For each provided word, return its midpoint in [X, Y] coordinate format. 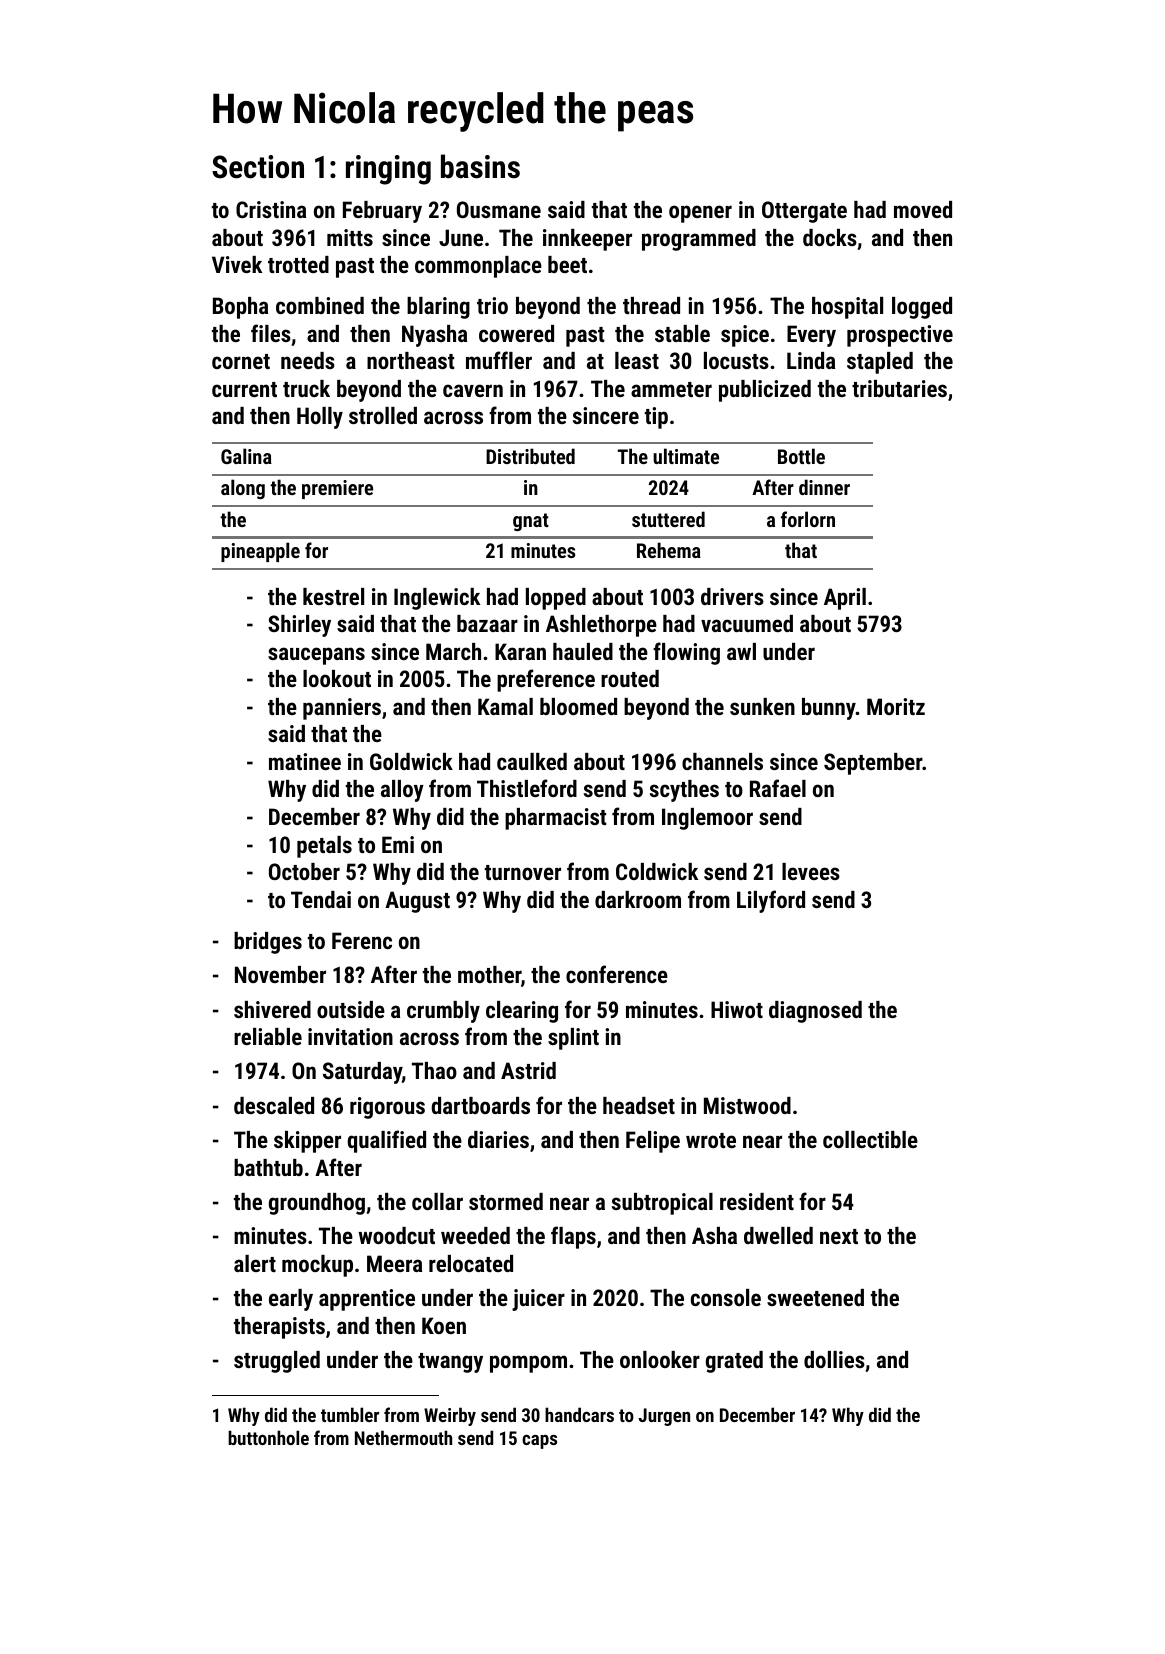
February [382, 212]
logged [922, 308]
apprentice [367, 1300]
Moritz [896, 706]
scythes [684, 791]
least [637, 360]
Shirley [299, 626]
